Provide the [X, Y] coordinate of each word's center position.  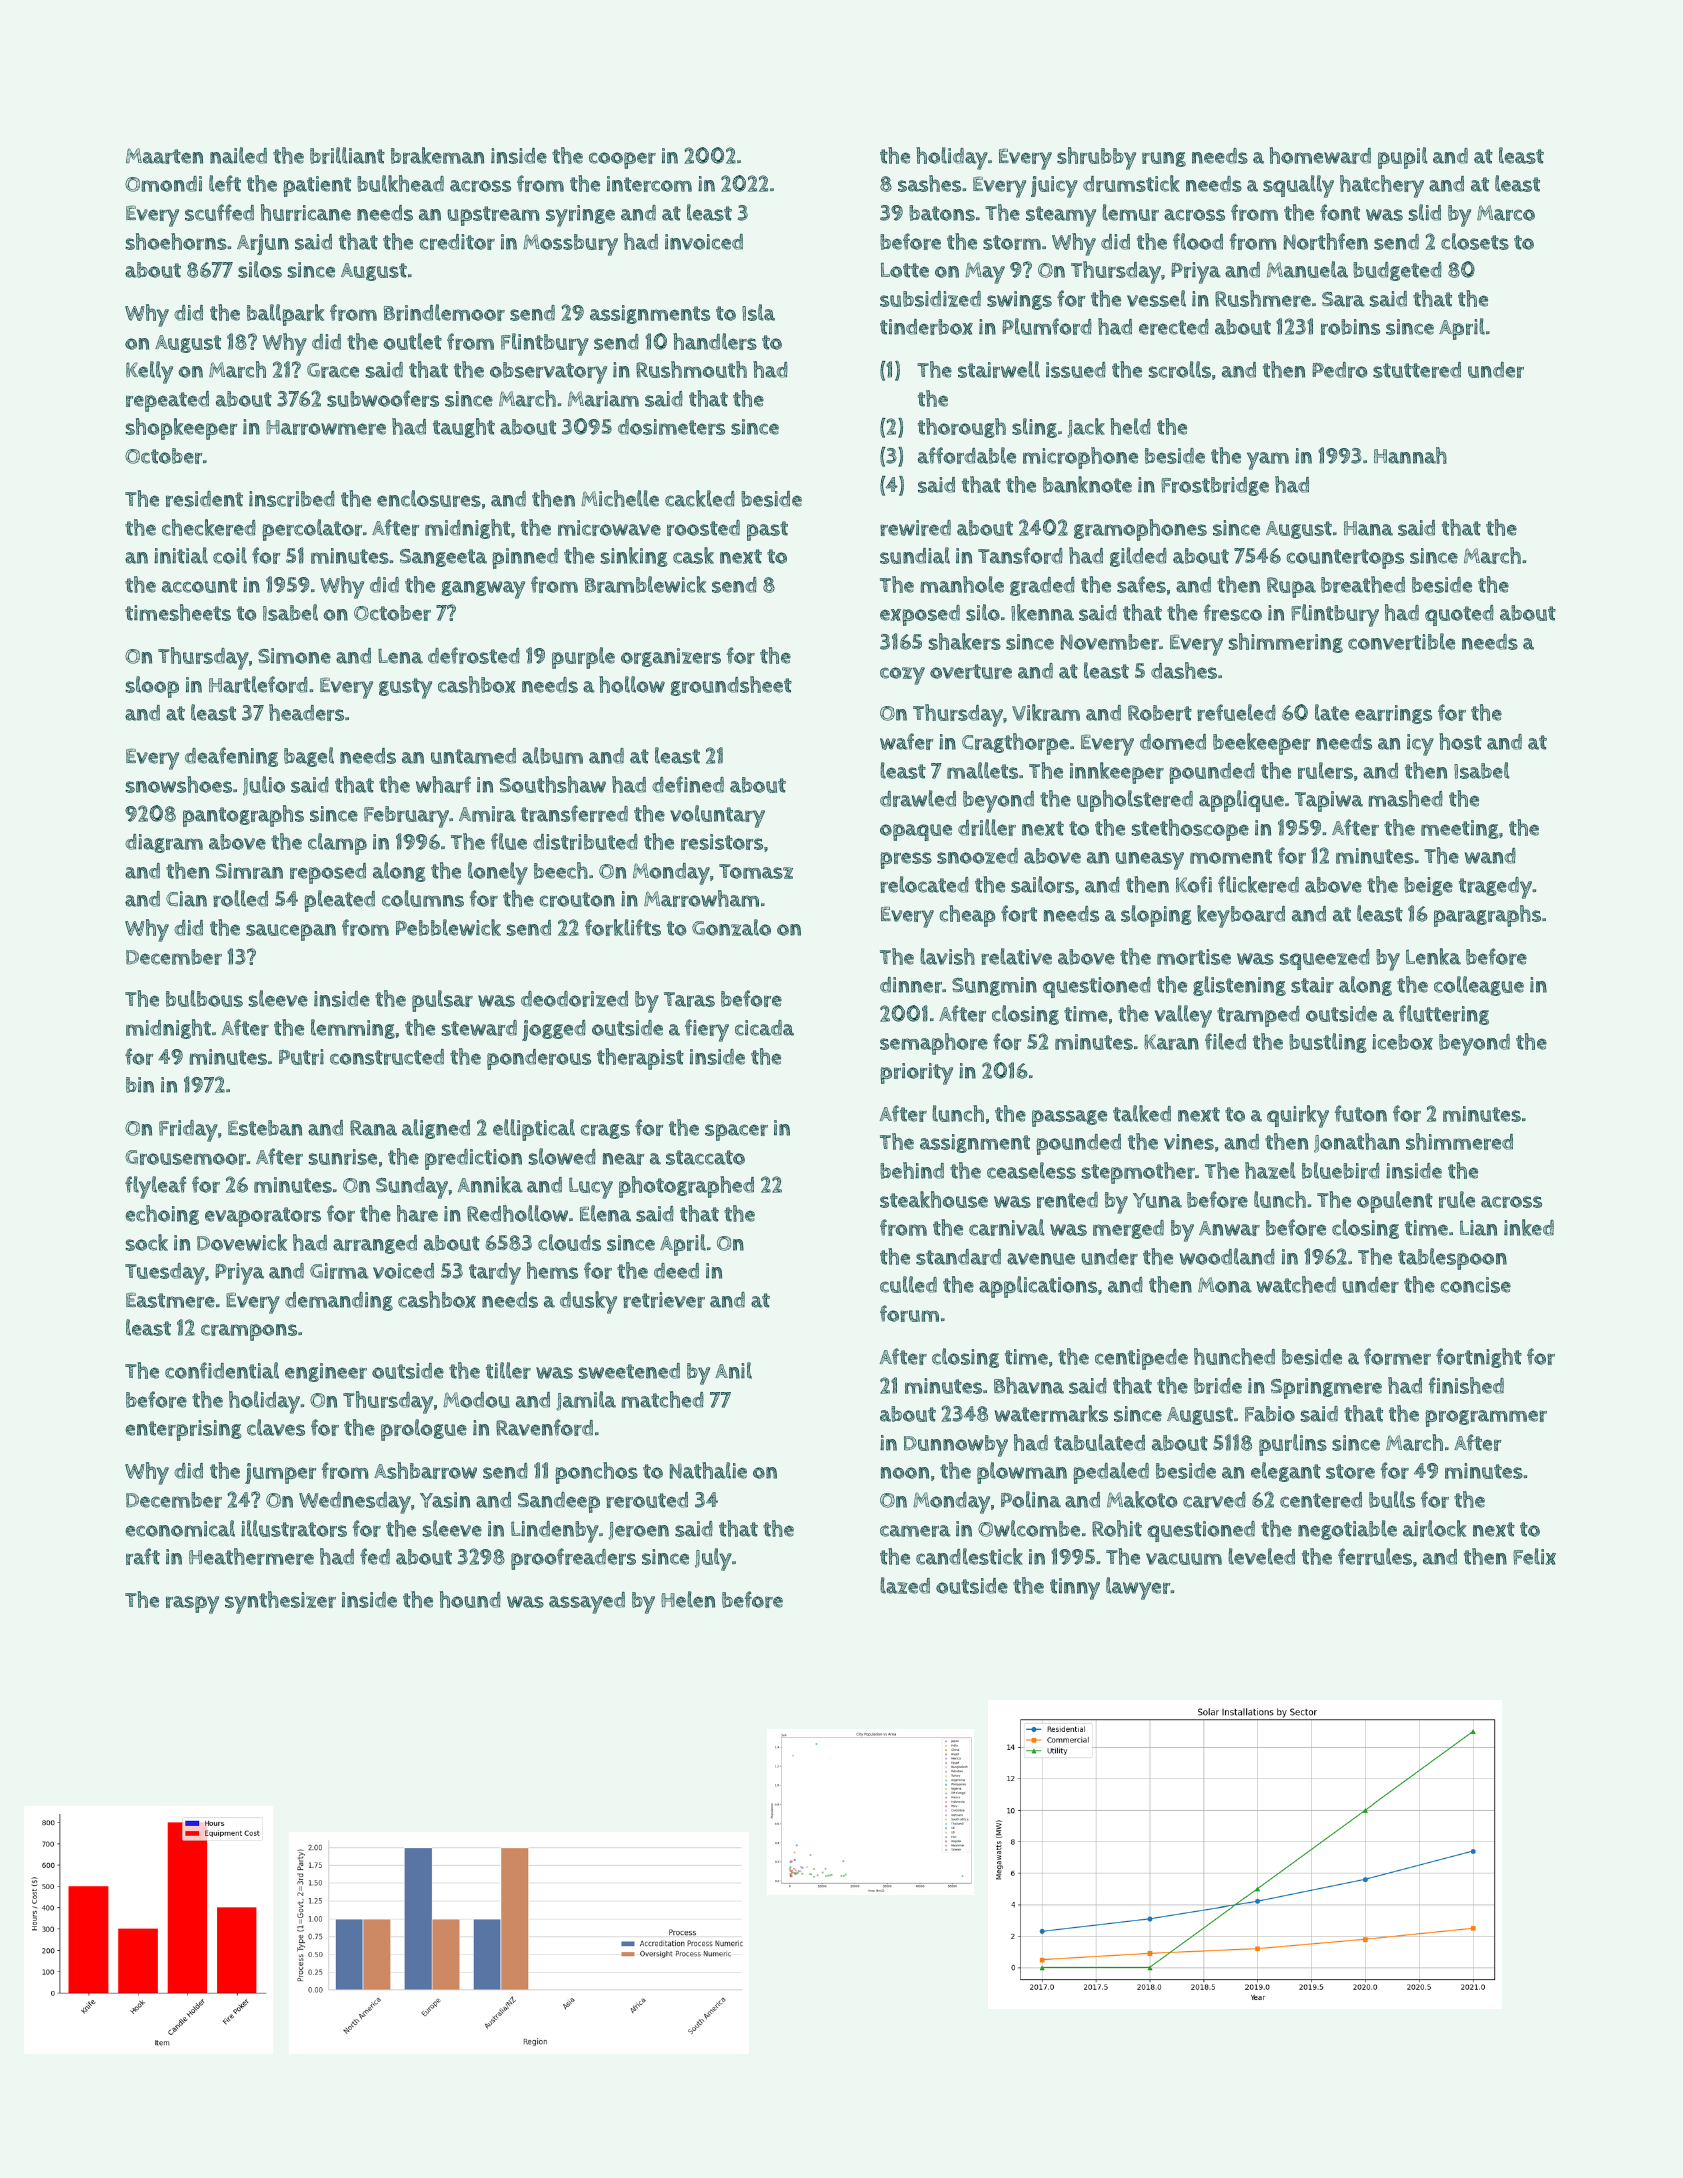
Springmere [1326, 1388]
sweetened [629, 1371]
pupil [1403, 158]
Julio [264, 786]
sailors [1042, 884]
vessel [1156, 298]
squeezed [1325, 959]
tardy [495, 1274]
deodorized [574, 999]
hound [470, 1599]
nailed [238, 155]
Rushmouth [691, 369]
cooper [622, 160]
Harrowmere [326, 427]
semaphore [934, 1044]
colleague [1479, 986]
